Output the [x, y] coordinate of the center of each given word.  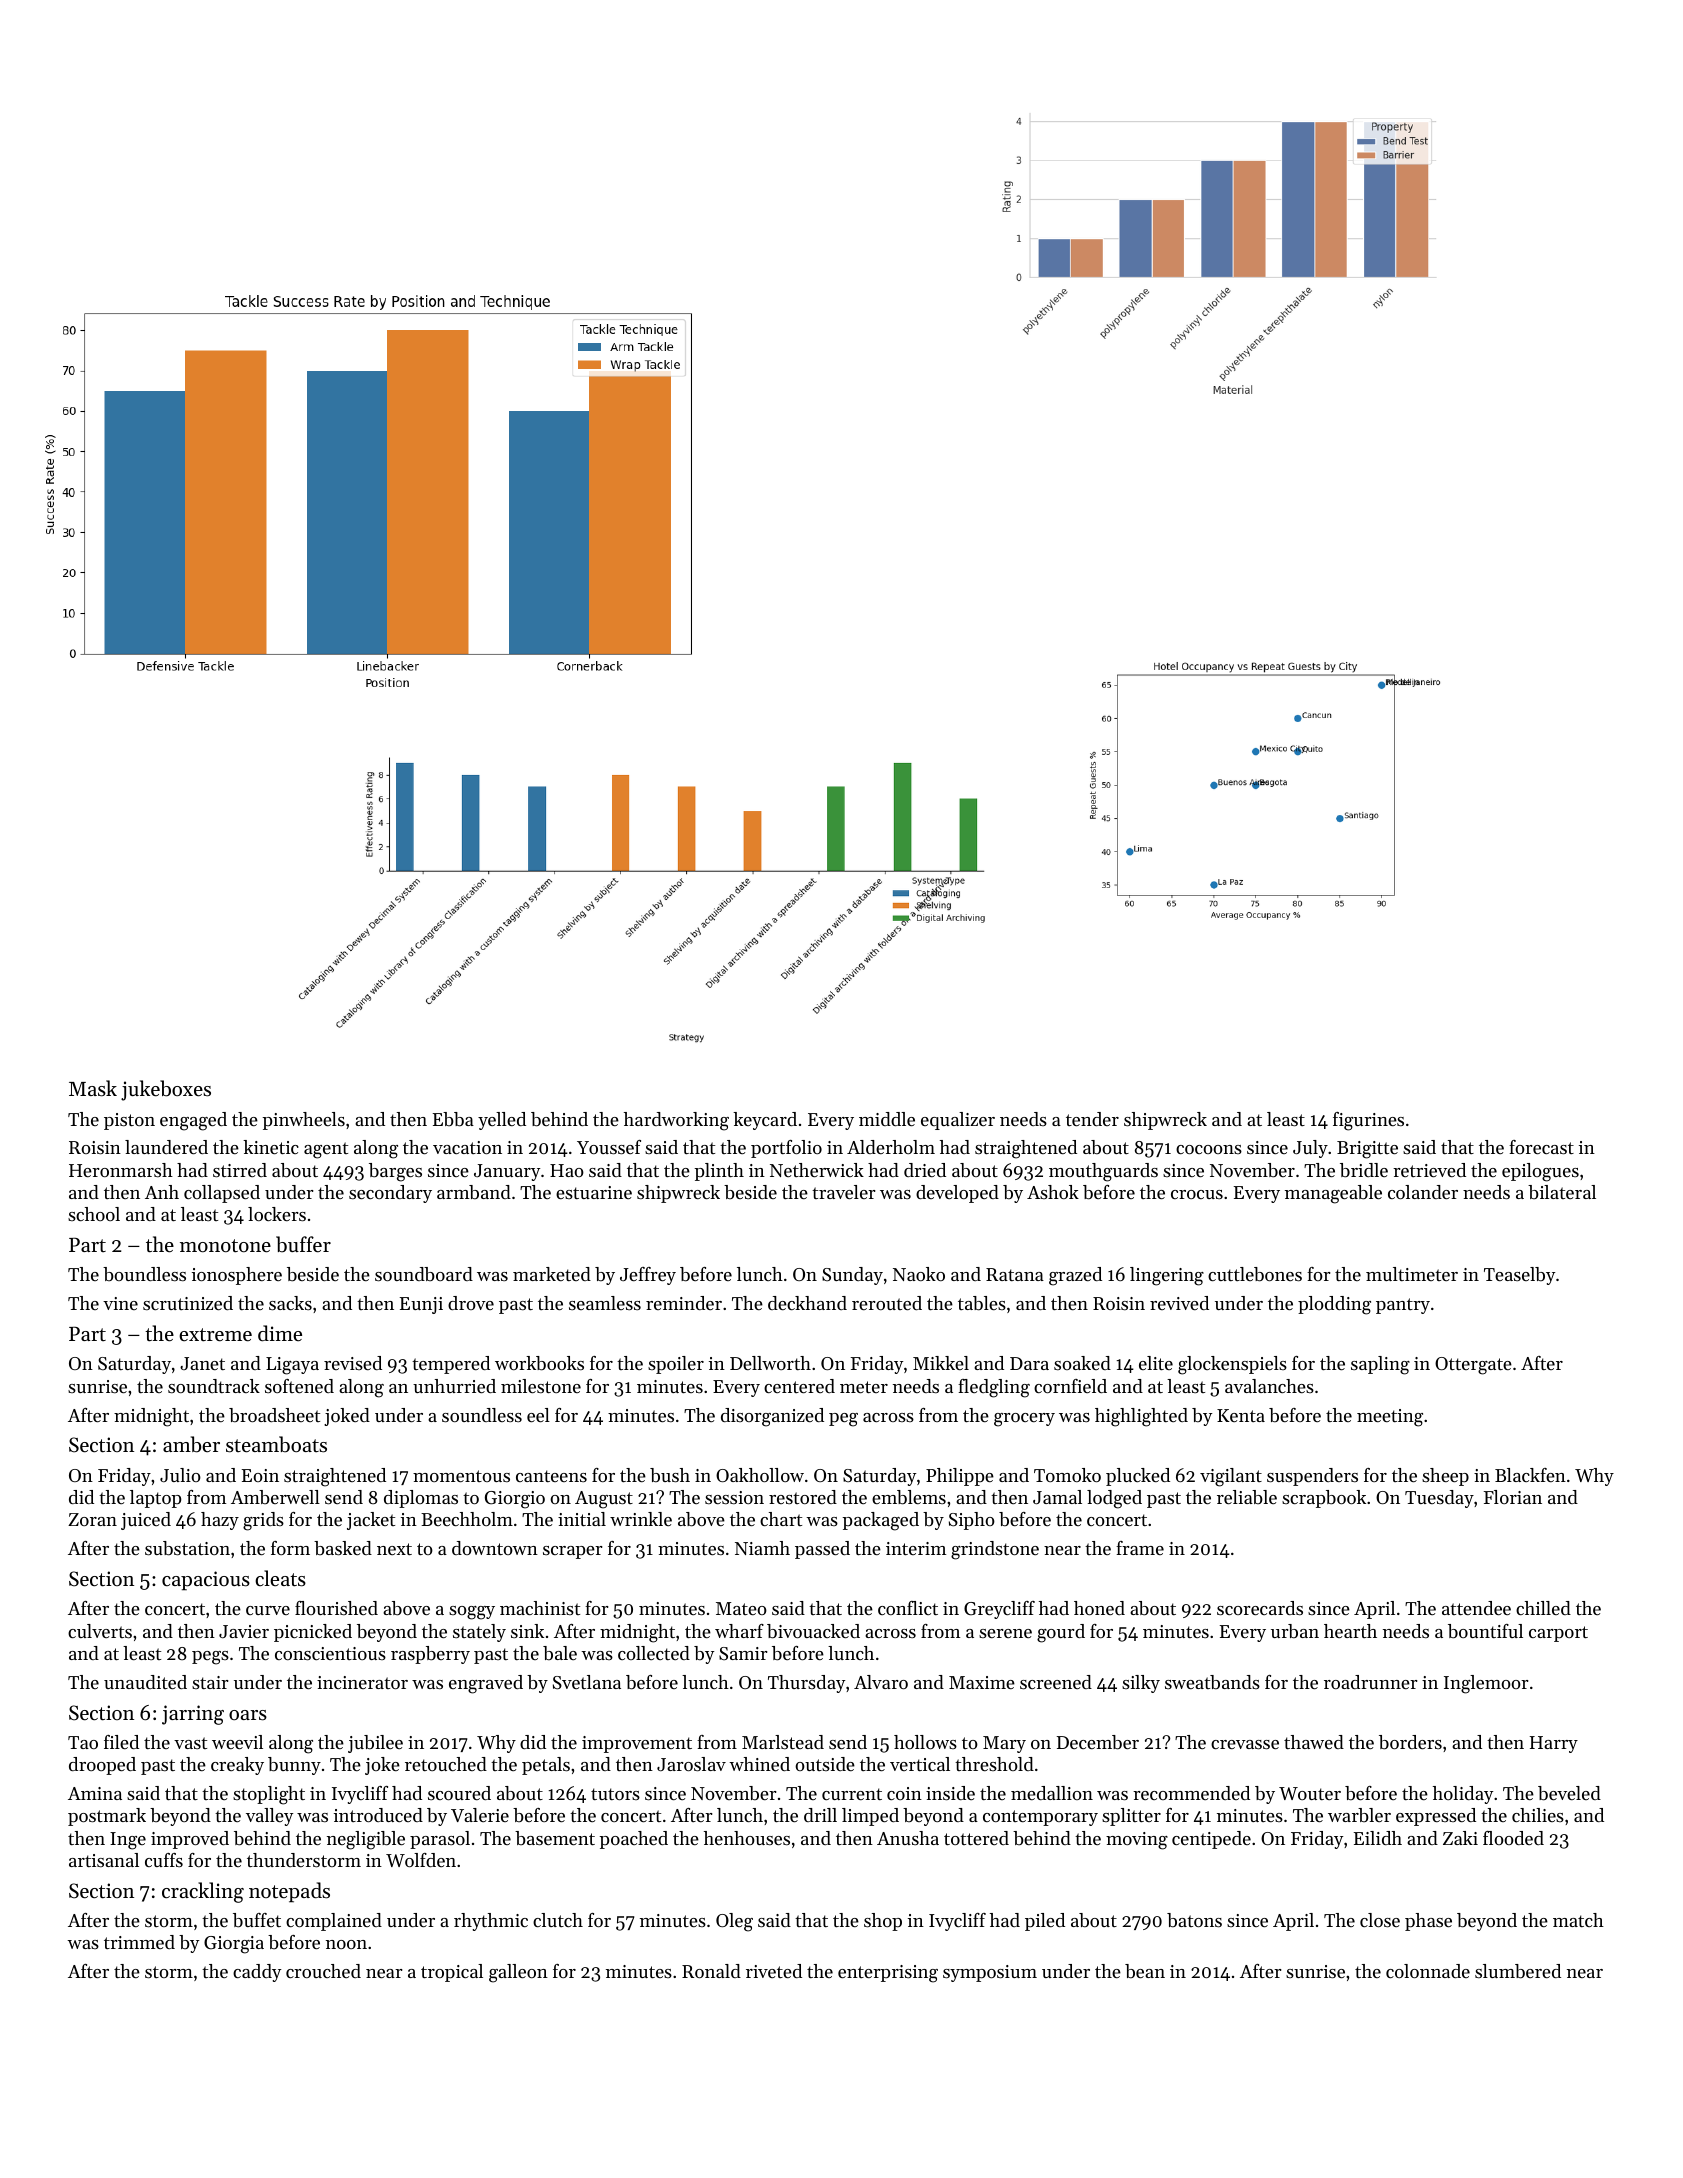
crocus [1197, 1194]
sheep [1445, 1477]
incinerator [362, 1682]
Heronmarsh [121, 1170]
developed [957, 1194]
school [94, 1214]
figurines [1368, 1121]
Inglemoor [1486, 1684]
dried [925, 1170]
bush [670, 1475]
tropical [452, 1973]
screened [1056, 1682]
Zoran [92, 1519]
